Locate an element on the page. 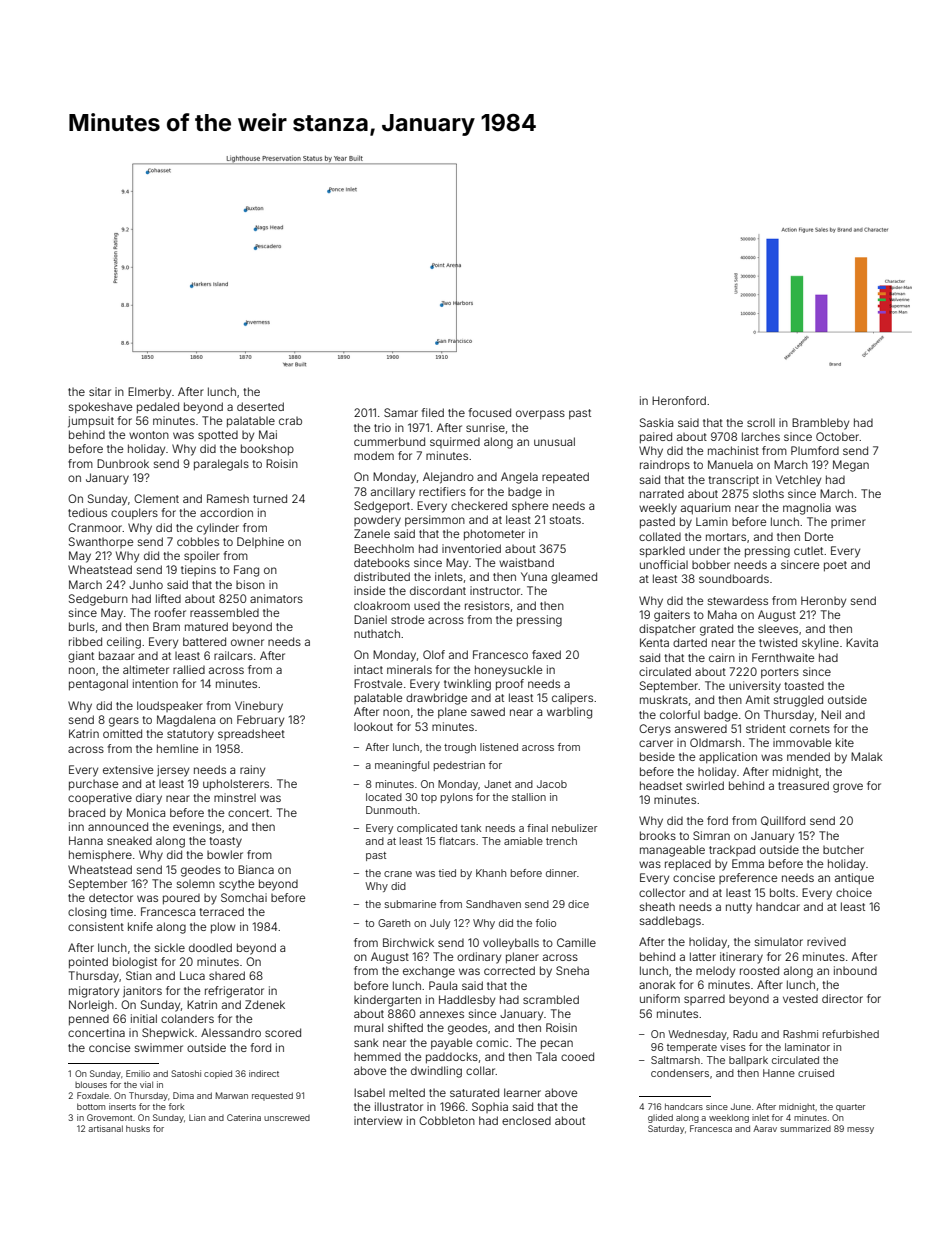 The width and height of the page is (952, 1233). upholsterers is located at coordinates (236, 785).
